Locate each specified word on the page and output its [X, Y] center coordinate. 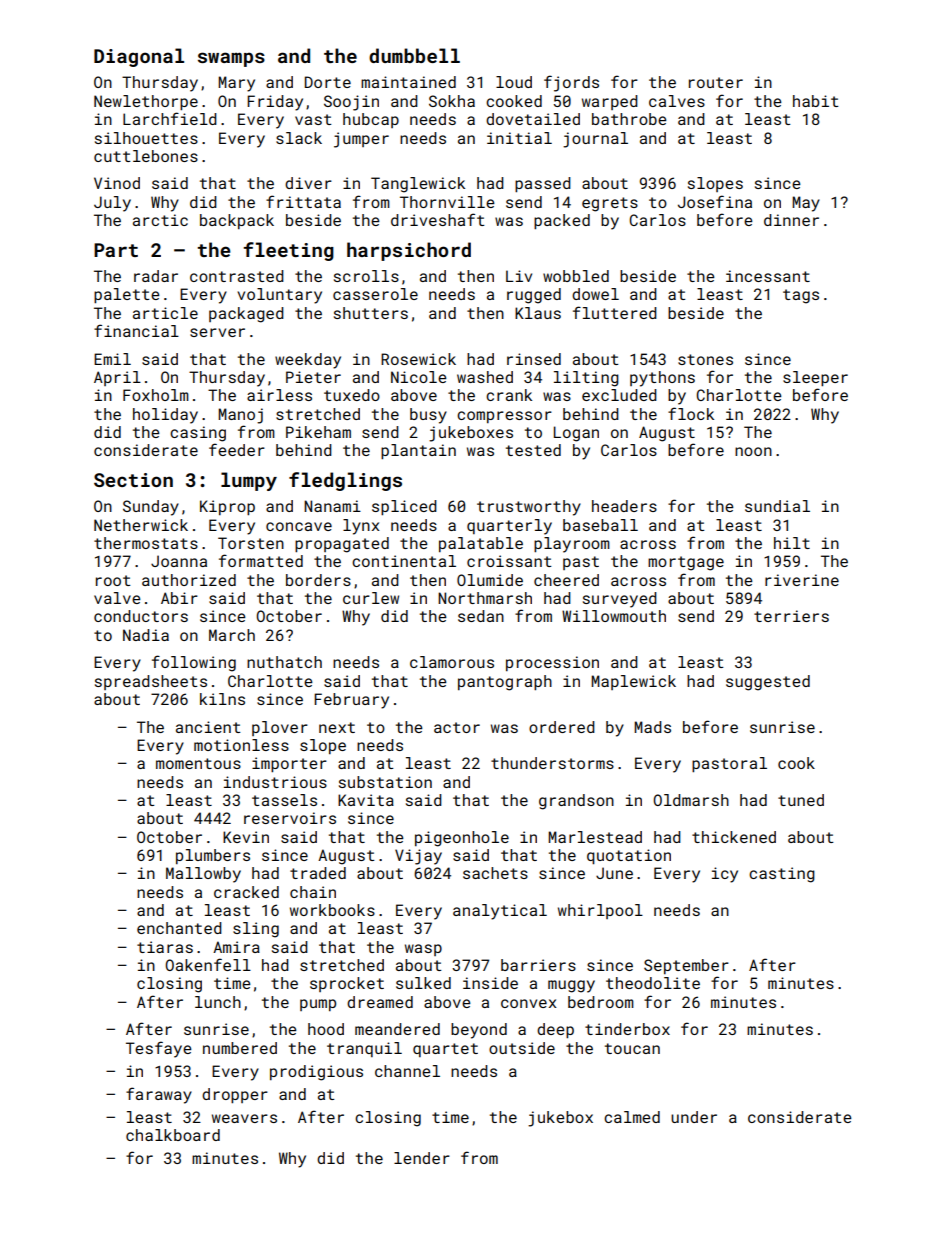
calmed [632, 1117]
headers [624, 506]
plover [280, 728]
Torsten [251, 543]
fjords [571, 83]
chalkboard [173, 1135]
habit [816, 101]
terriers [791, 616]
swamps [231, 59]
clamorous [452, 662]
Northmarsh [485, 598]
